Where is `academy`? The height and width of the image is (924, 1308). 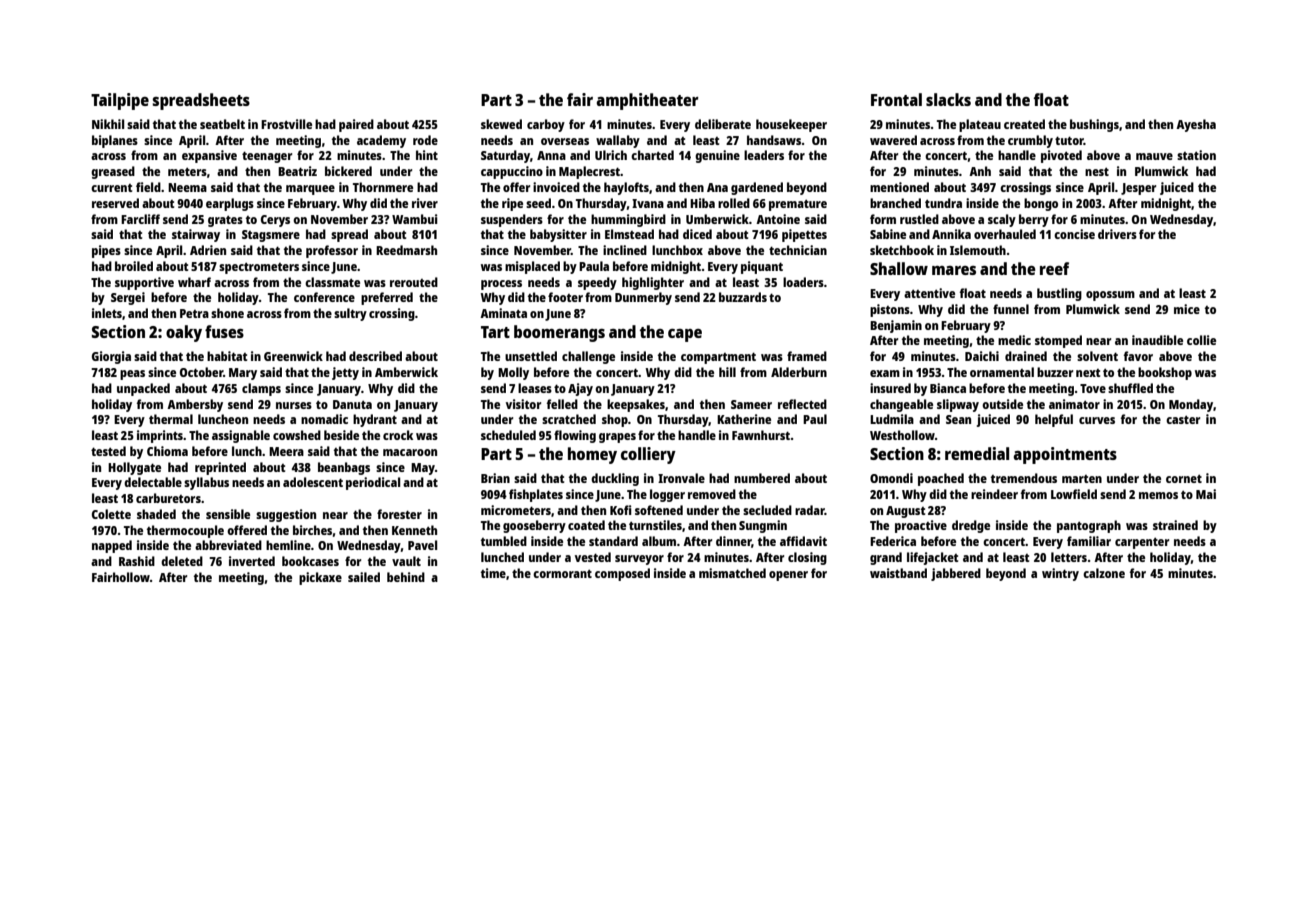 academy is located at coordinates (381, 141).
